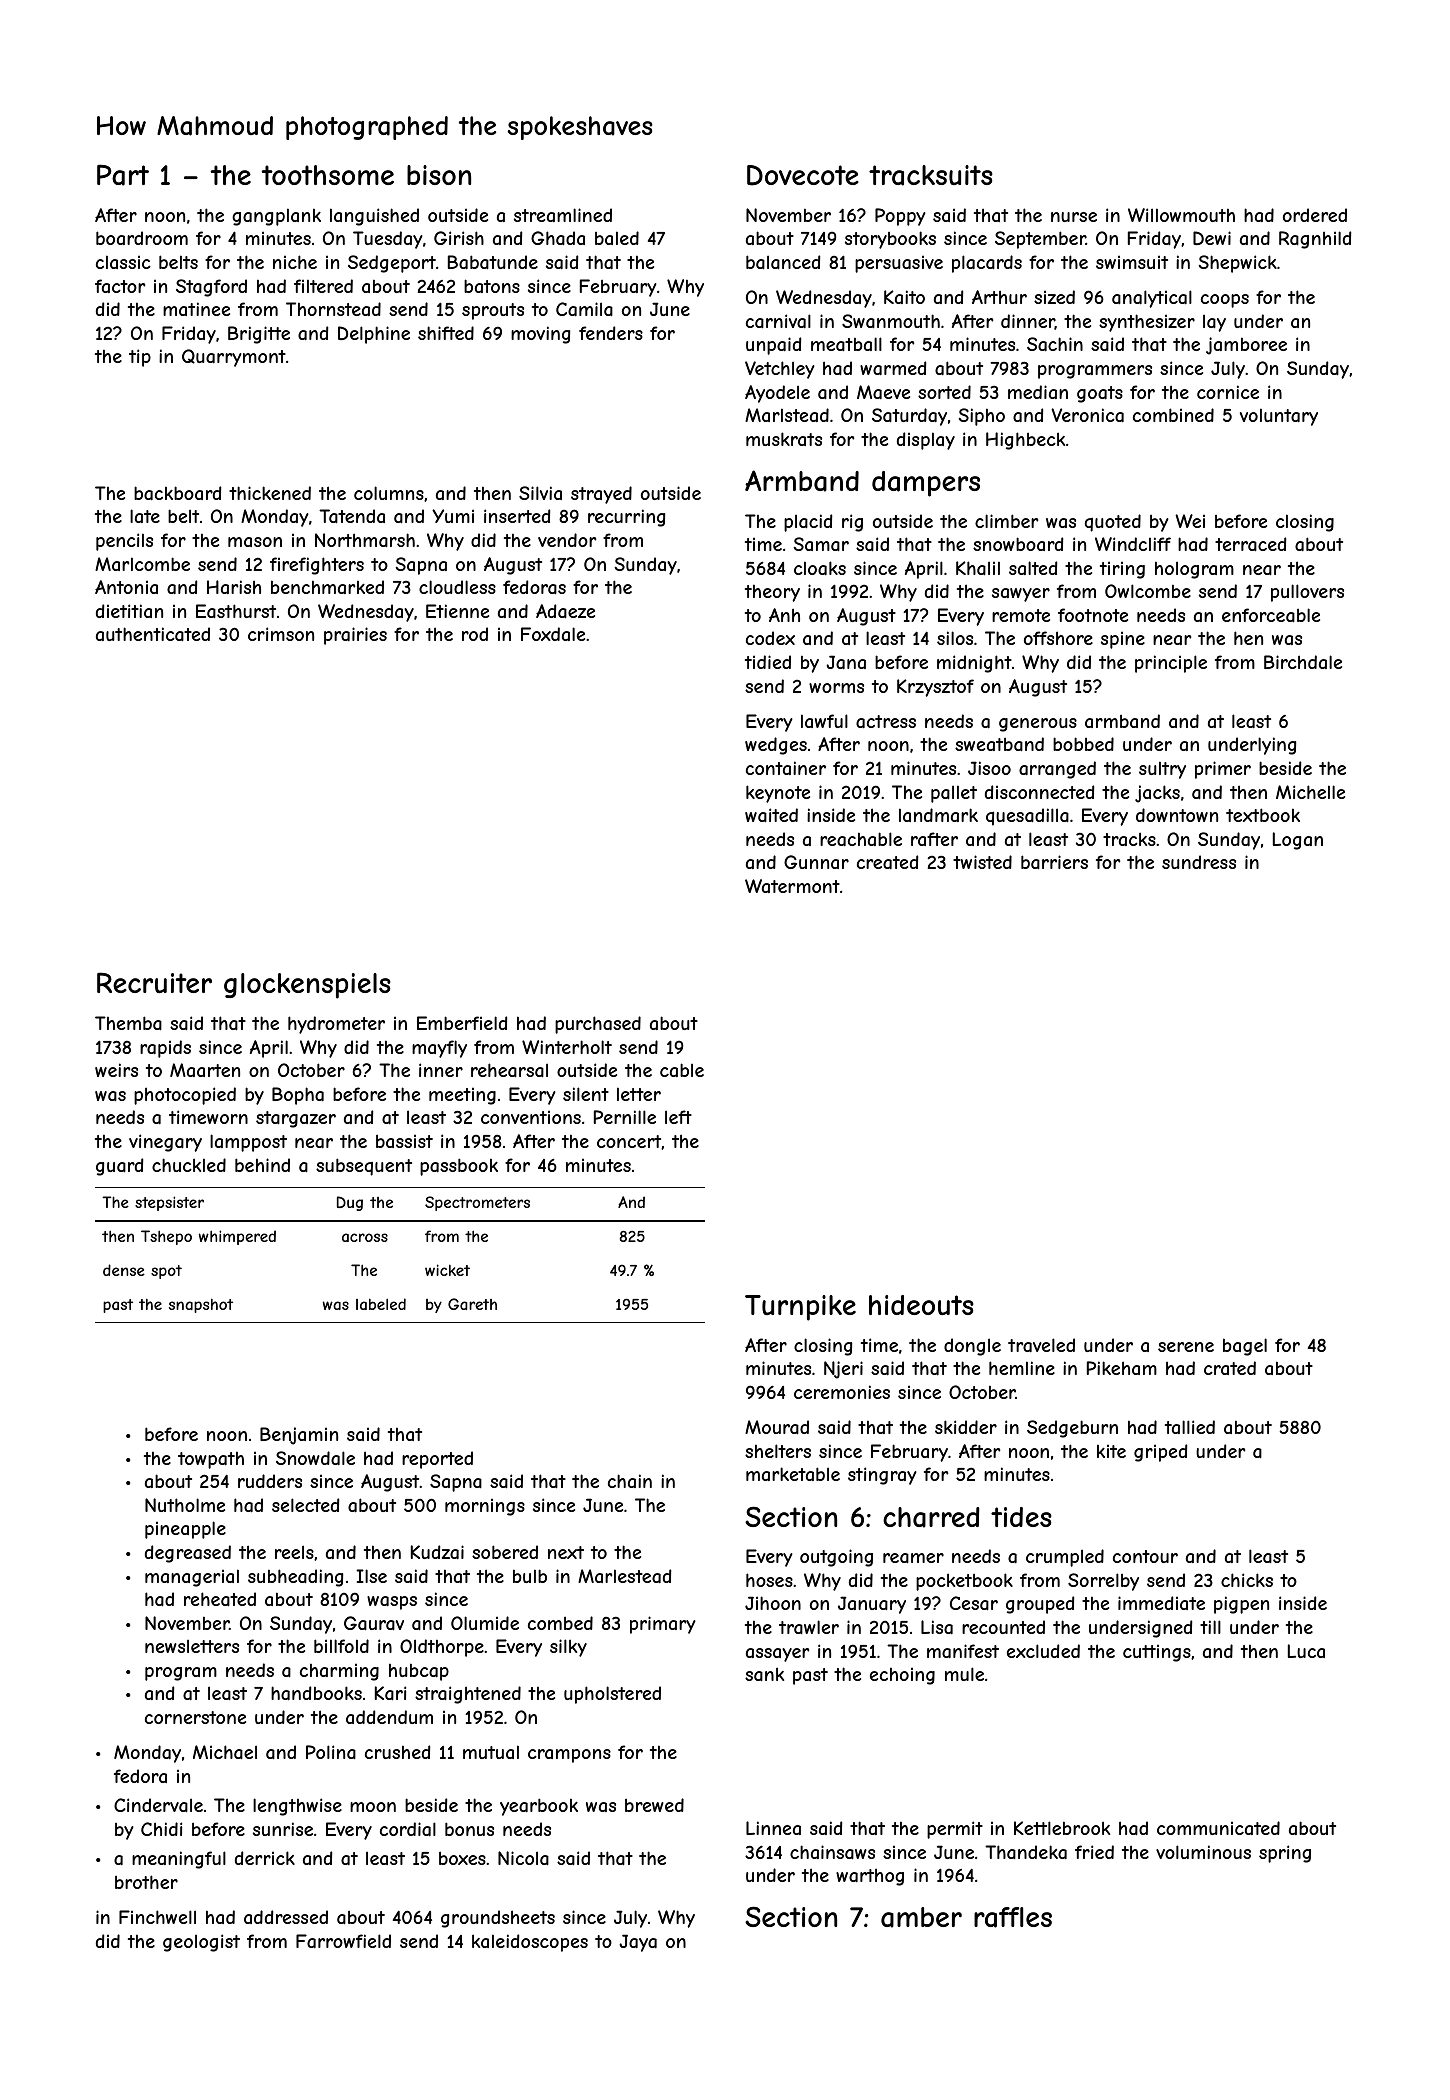 The width and height of the image is (1450, 2100). What do you see at coordinates (792, 886) in the image?
I see `Watermont` at bounding box center [792, 886].
